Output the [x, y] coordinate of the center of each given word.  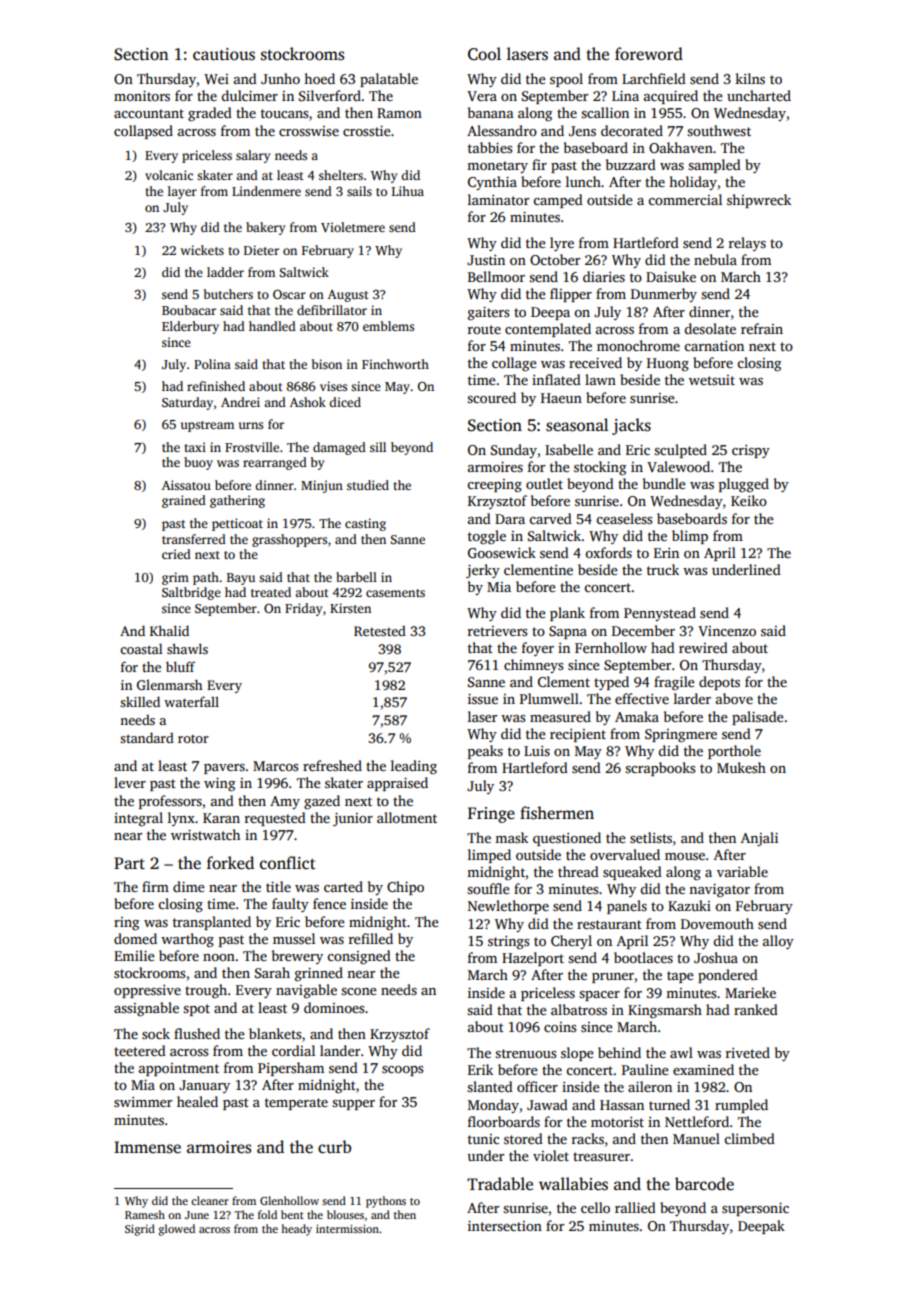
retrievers [497, 631]
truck [663, 569]
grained [184, 501]
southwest [719, 130]
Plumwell [549, 698]
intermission [347, 1229]
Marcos [275, 766]
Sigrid [140, 1230]
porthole [734, 752]
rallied [635, 1207]
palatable [389, 80]
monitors [142, 96]
